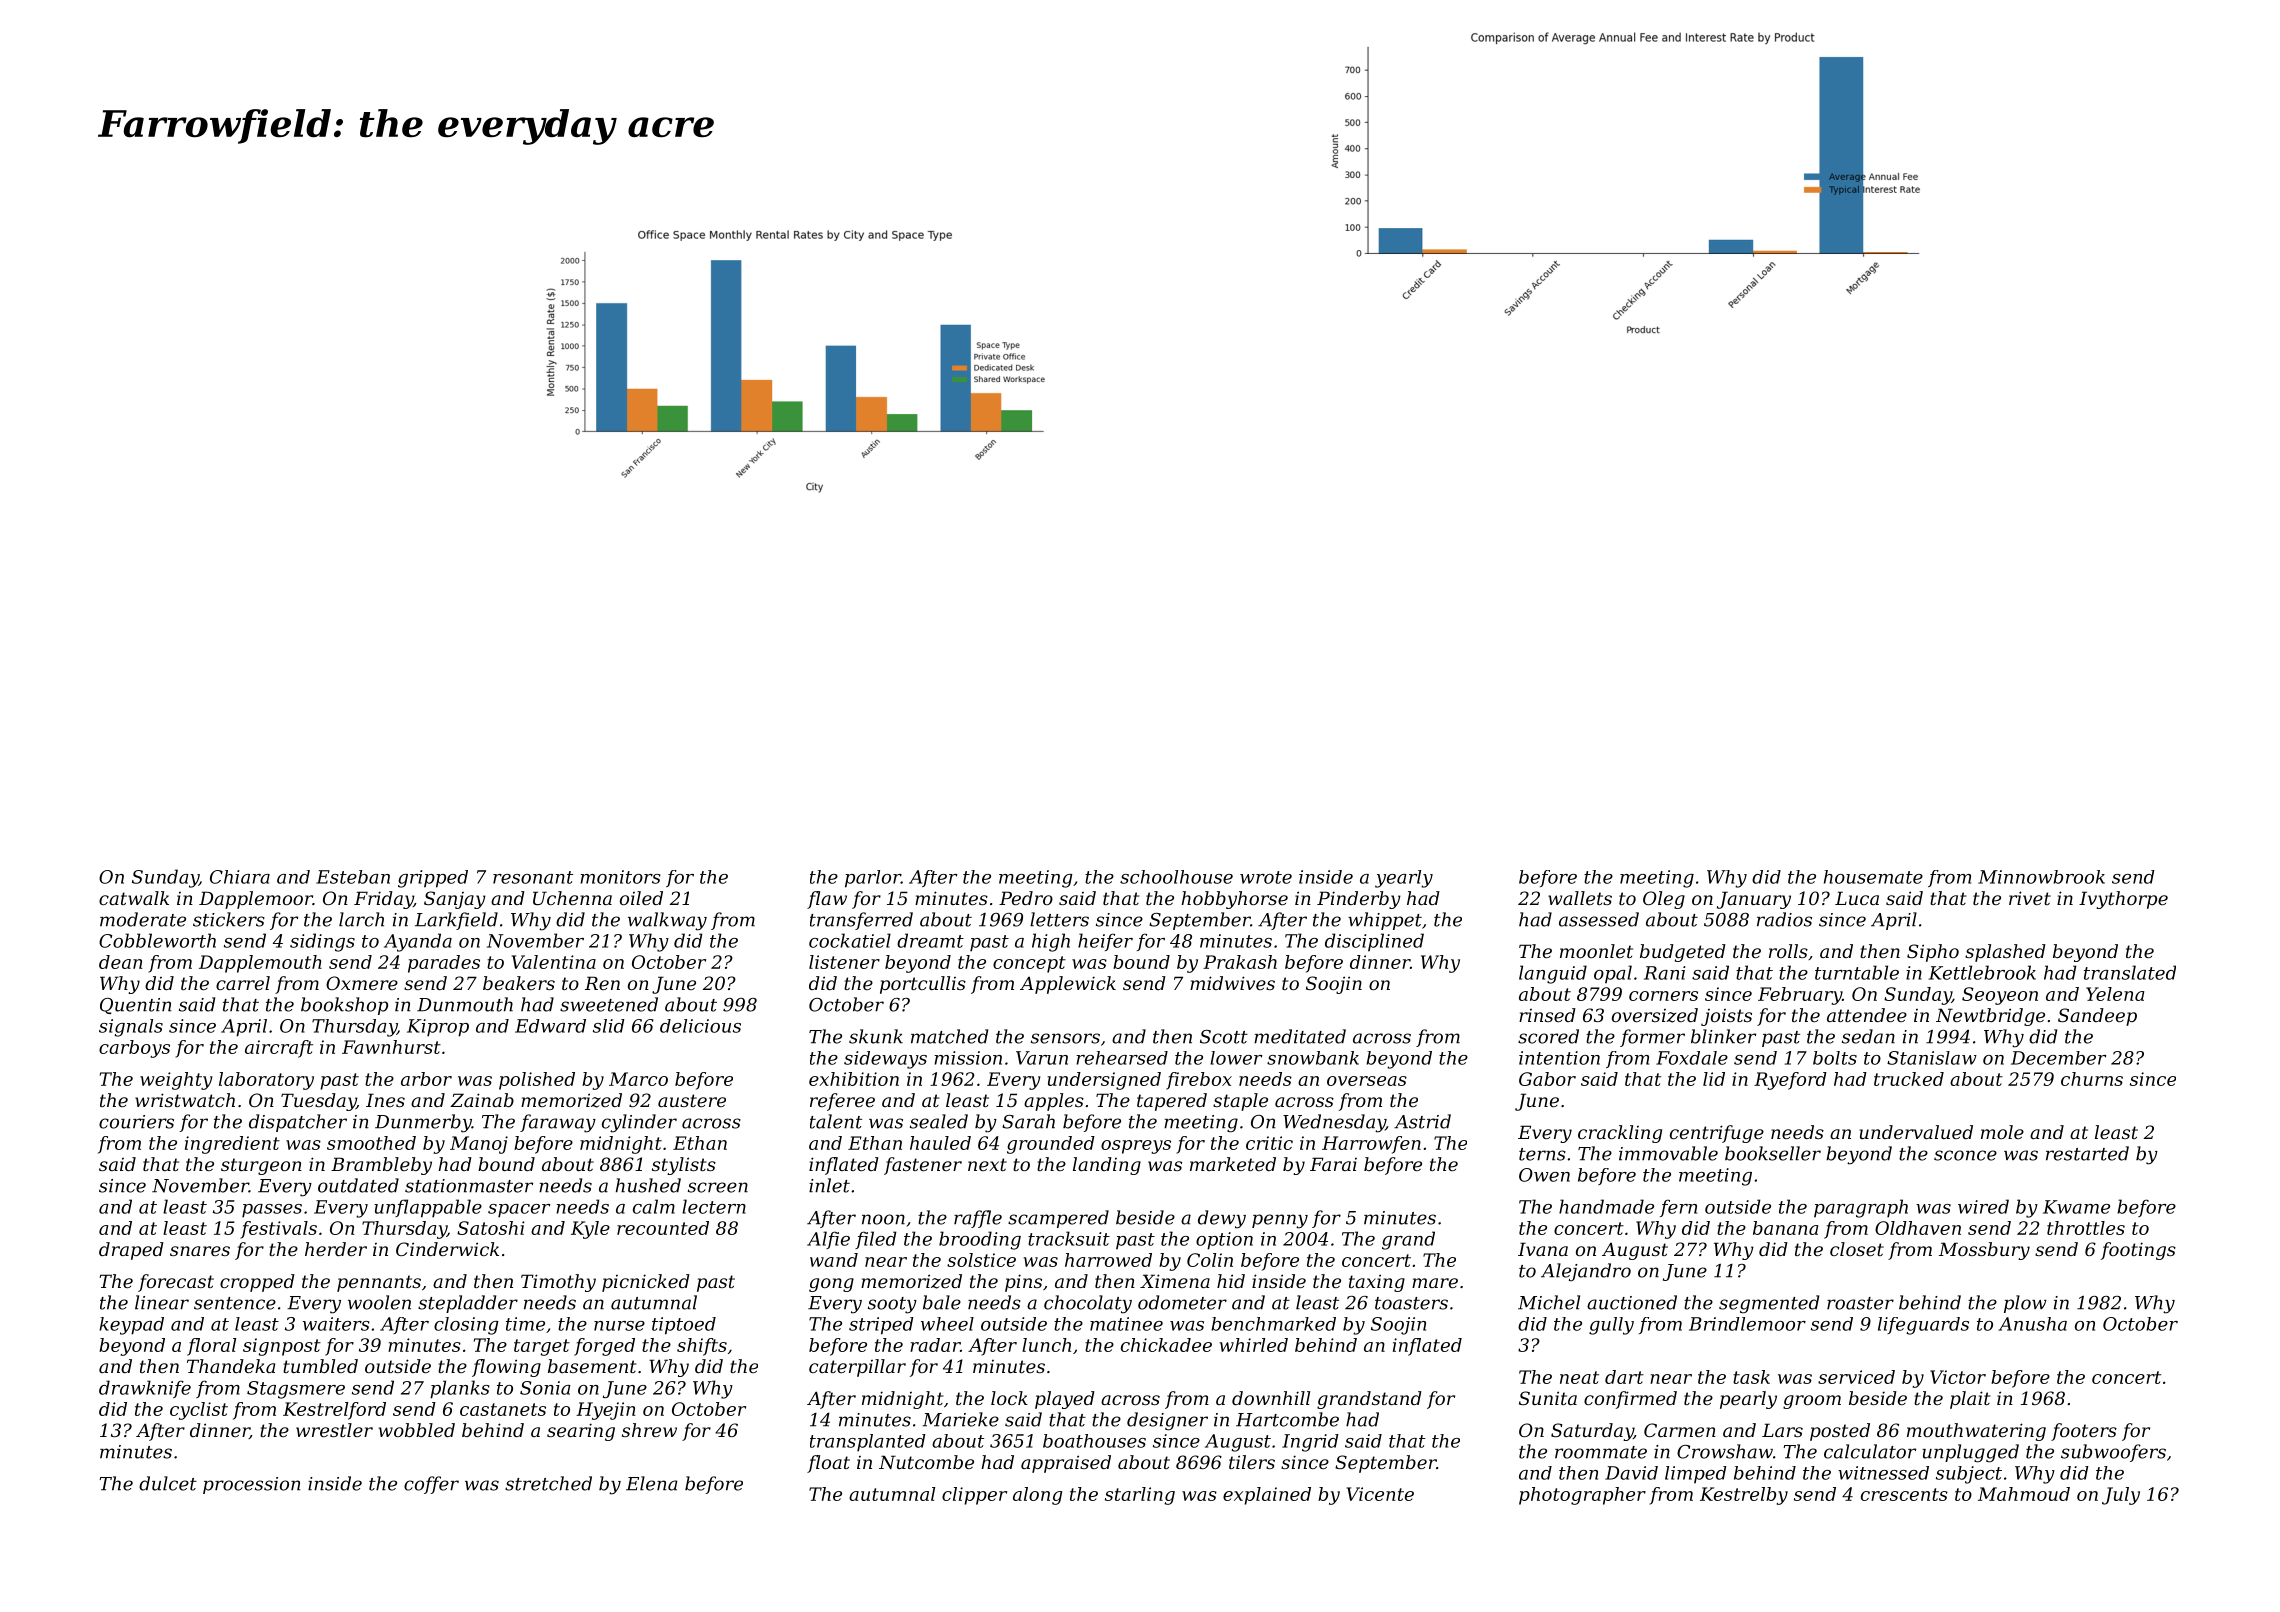  Describe the element at coordinates (1784, 919) in the screenshot. I see `radios` at that location.
